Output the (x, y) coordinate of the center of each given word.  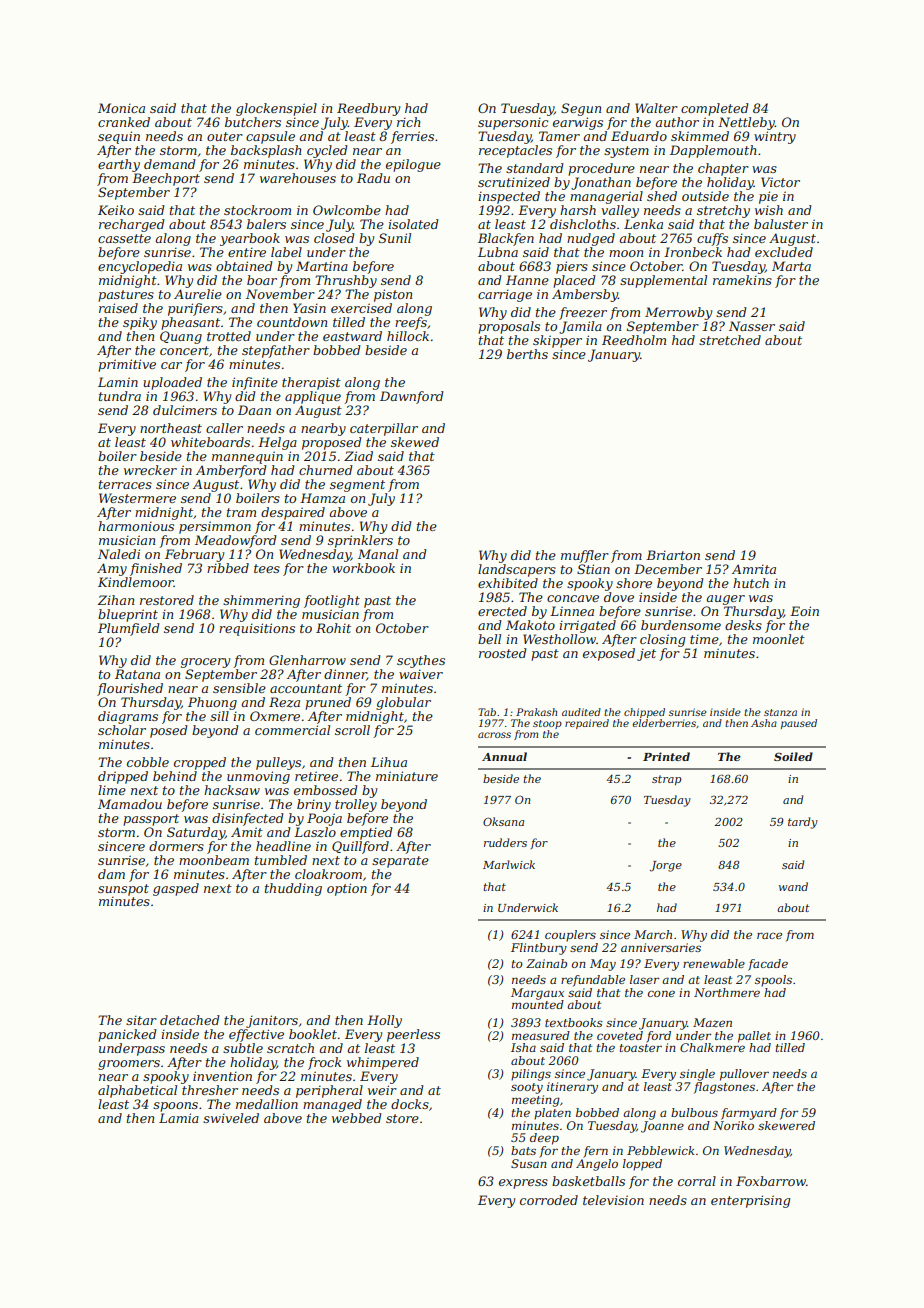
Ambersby (585, 295)
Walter (656, 108)
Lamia (179, 1118)
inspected (509, 197)
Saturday (196, 833)
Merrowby (678, 313)
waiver (421, 674)
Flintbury (539, 949)
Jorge (666, 866)
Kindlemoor (136, 582)
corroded (549, 1200)
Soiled (793, 756)
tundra (120, 396)
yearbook (250, 239)
